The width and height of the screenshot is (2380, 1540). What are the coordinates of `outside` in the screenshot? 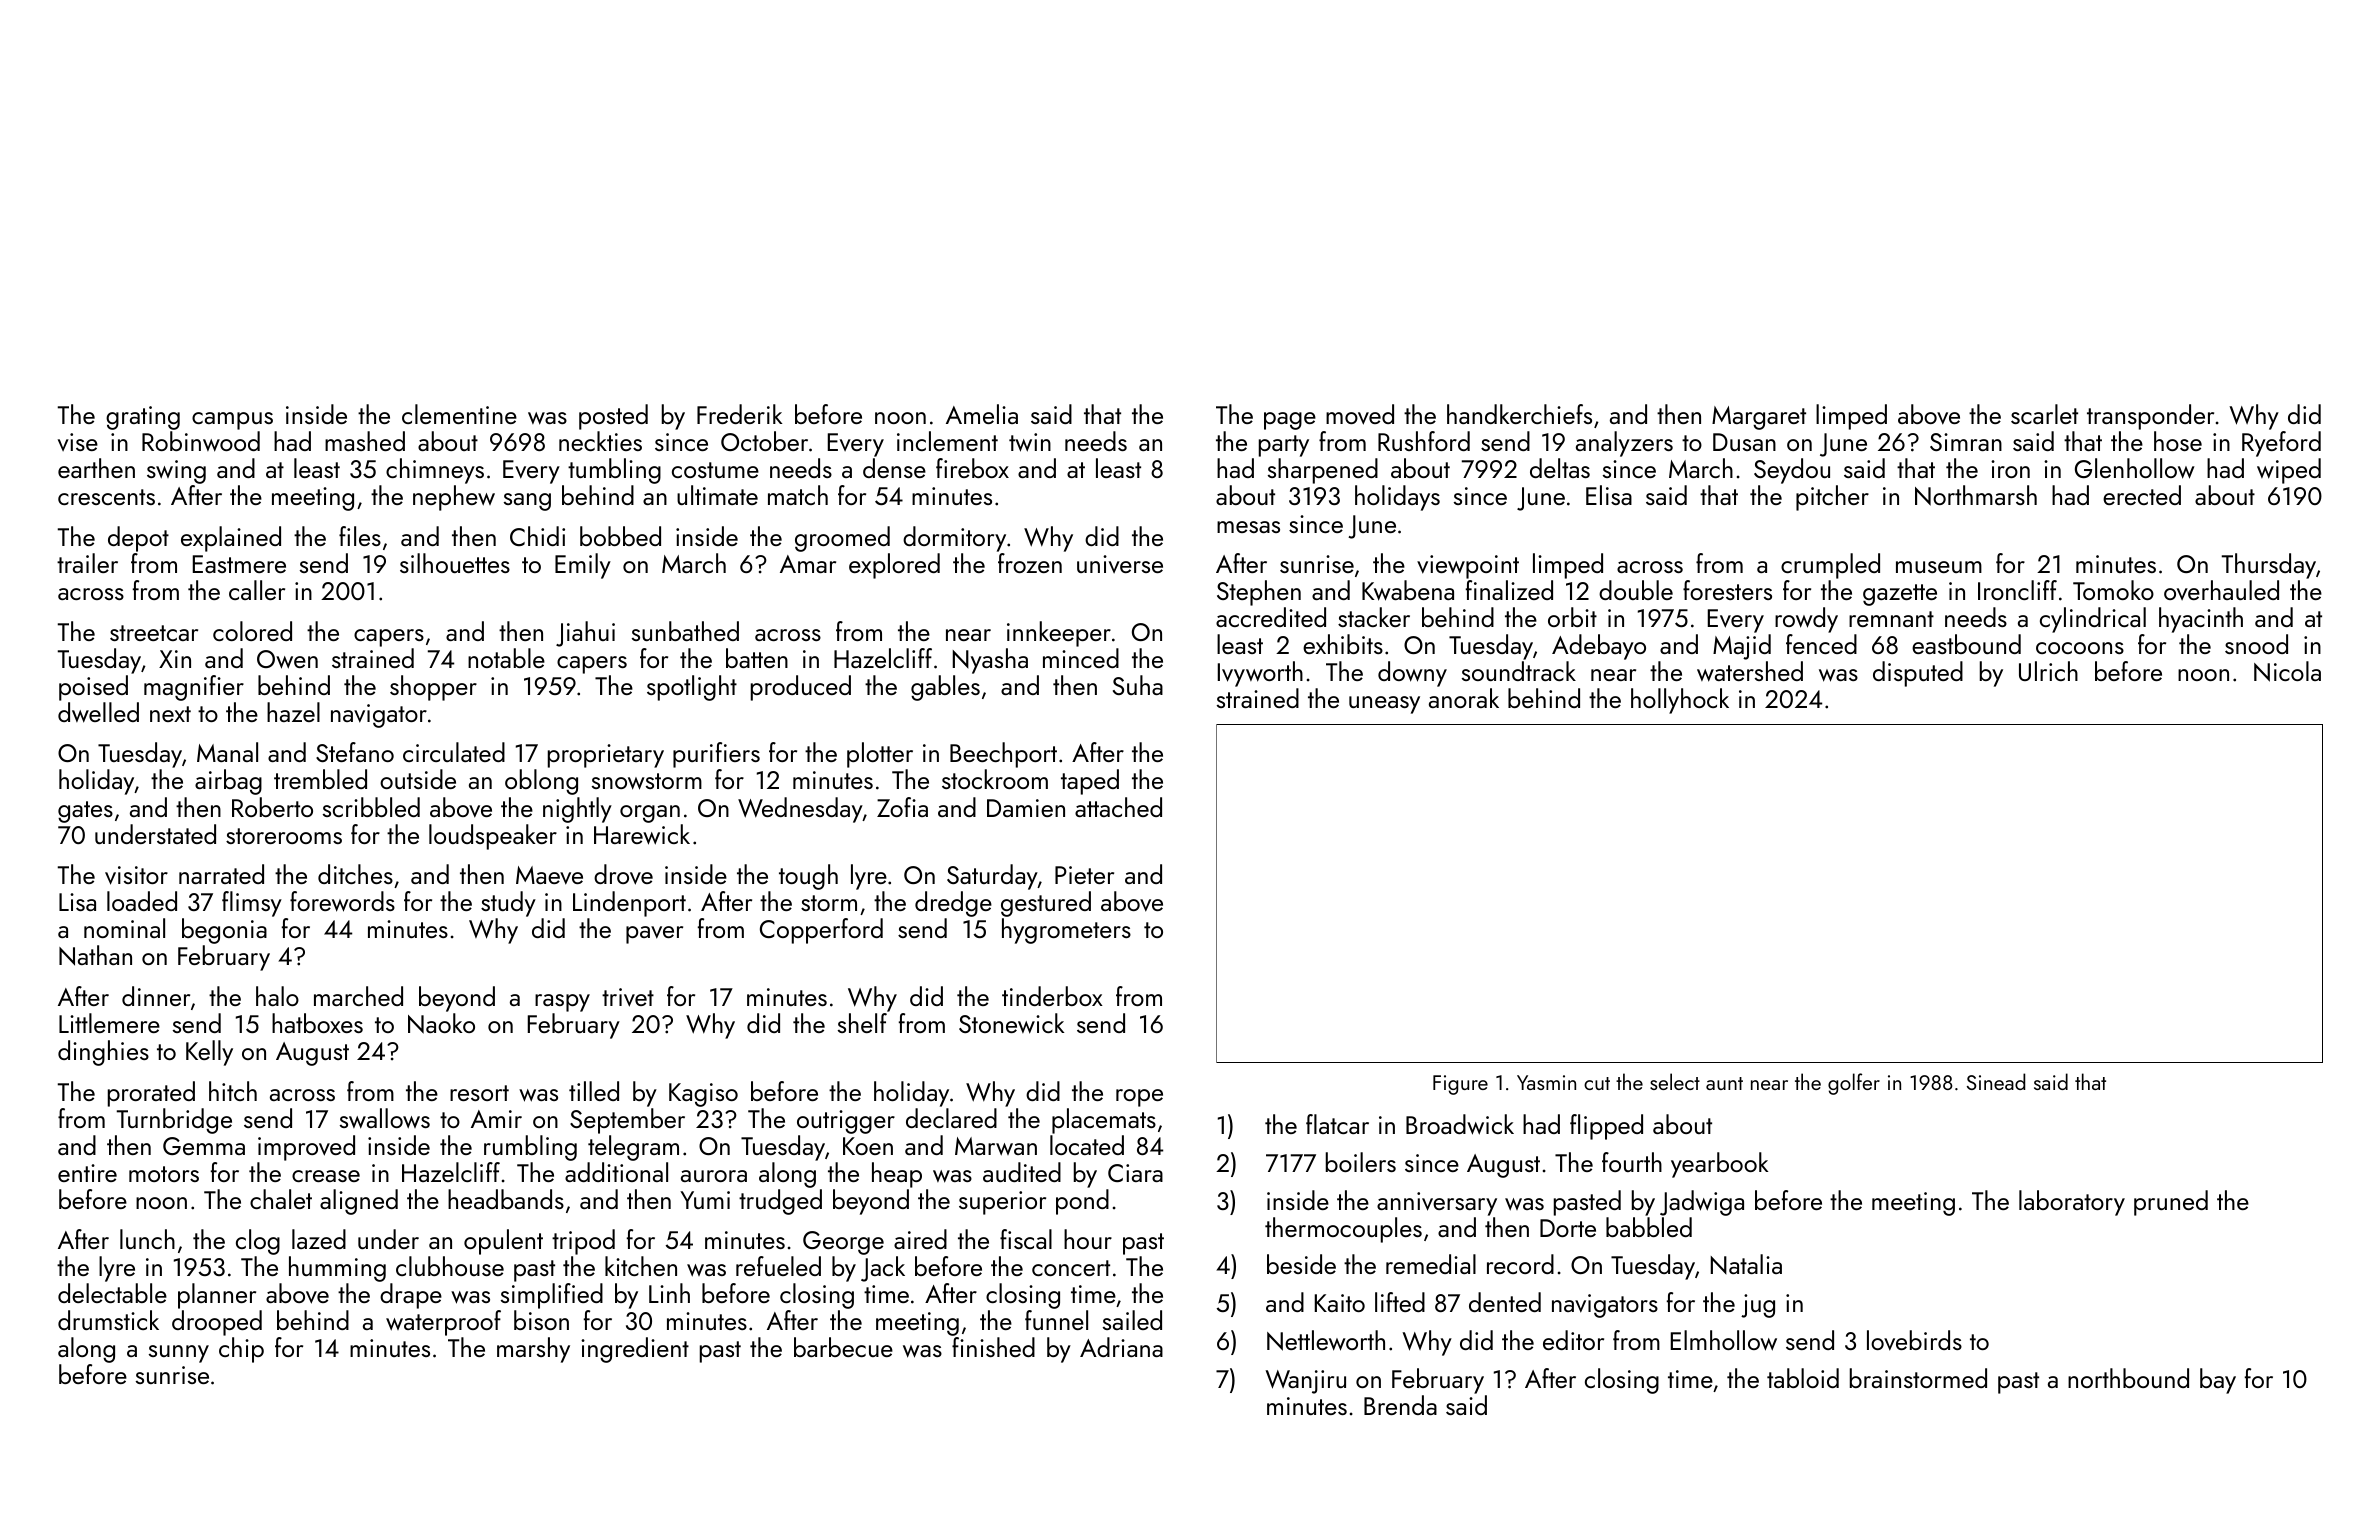 It's located at (418, 779).
